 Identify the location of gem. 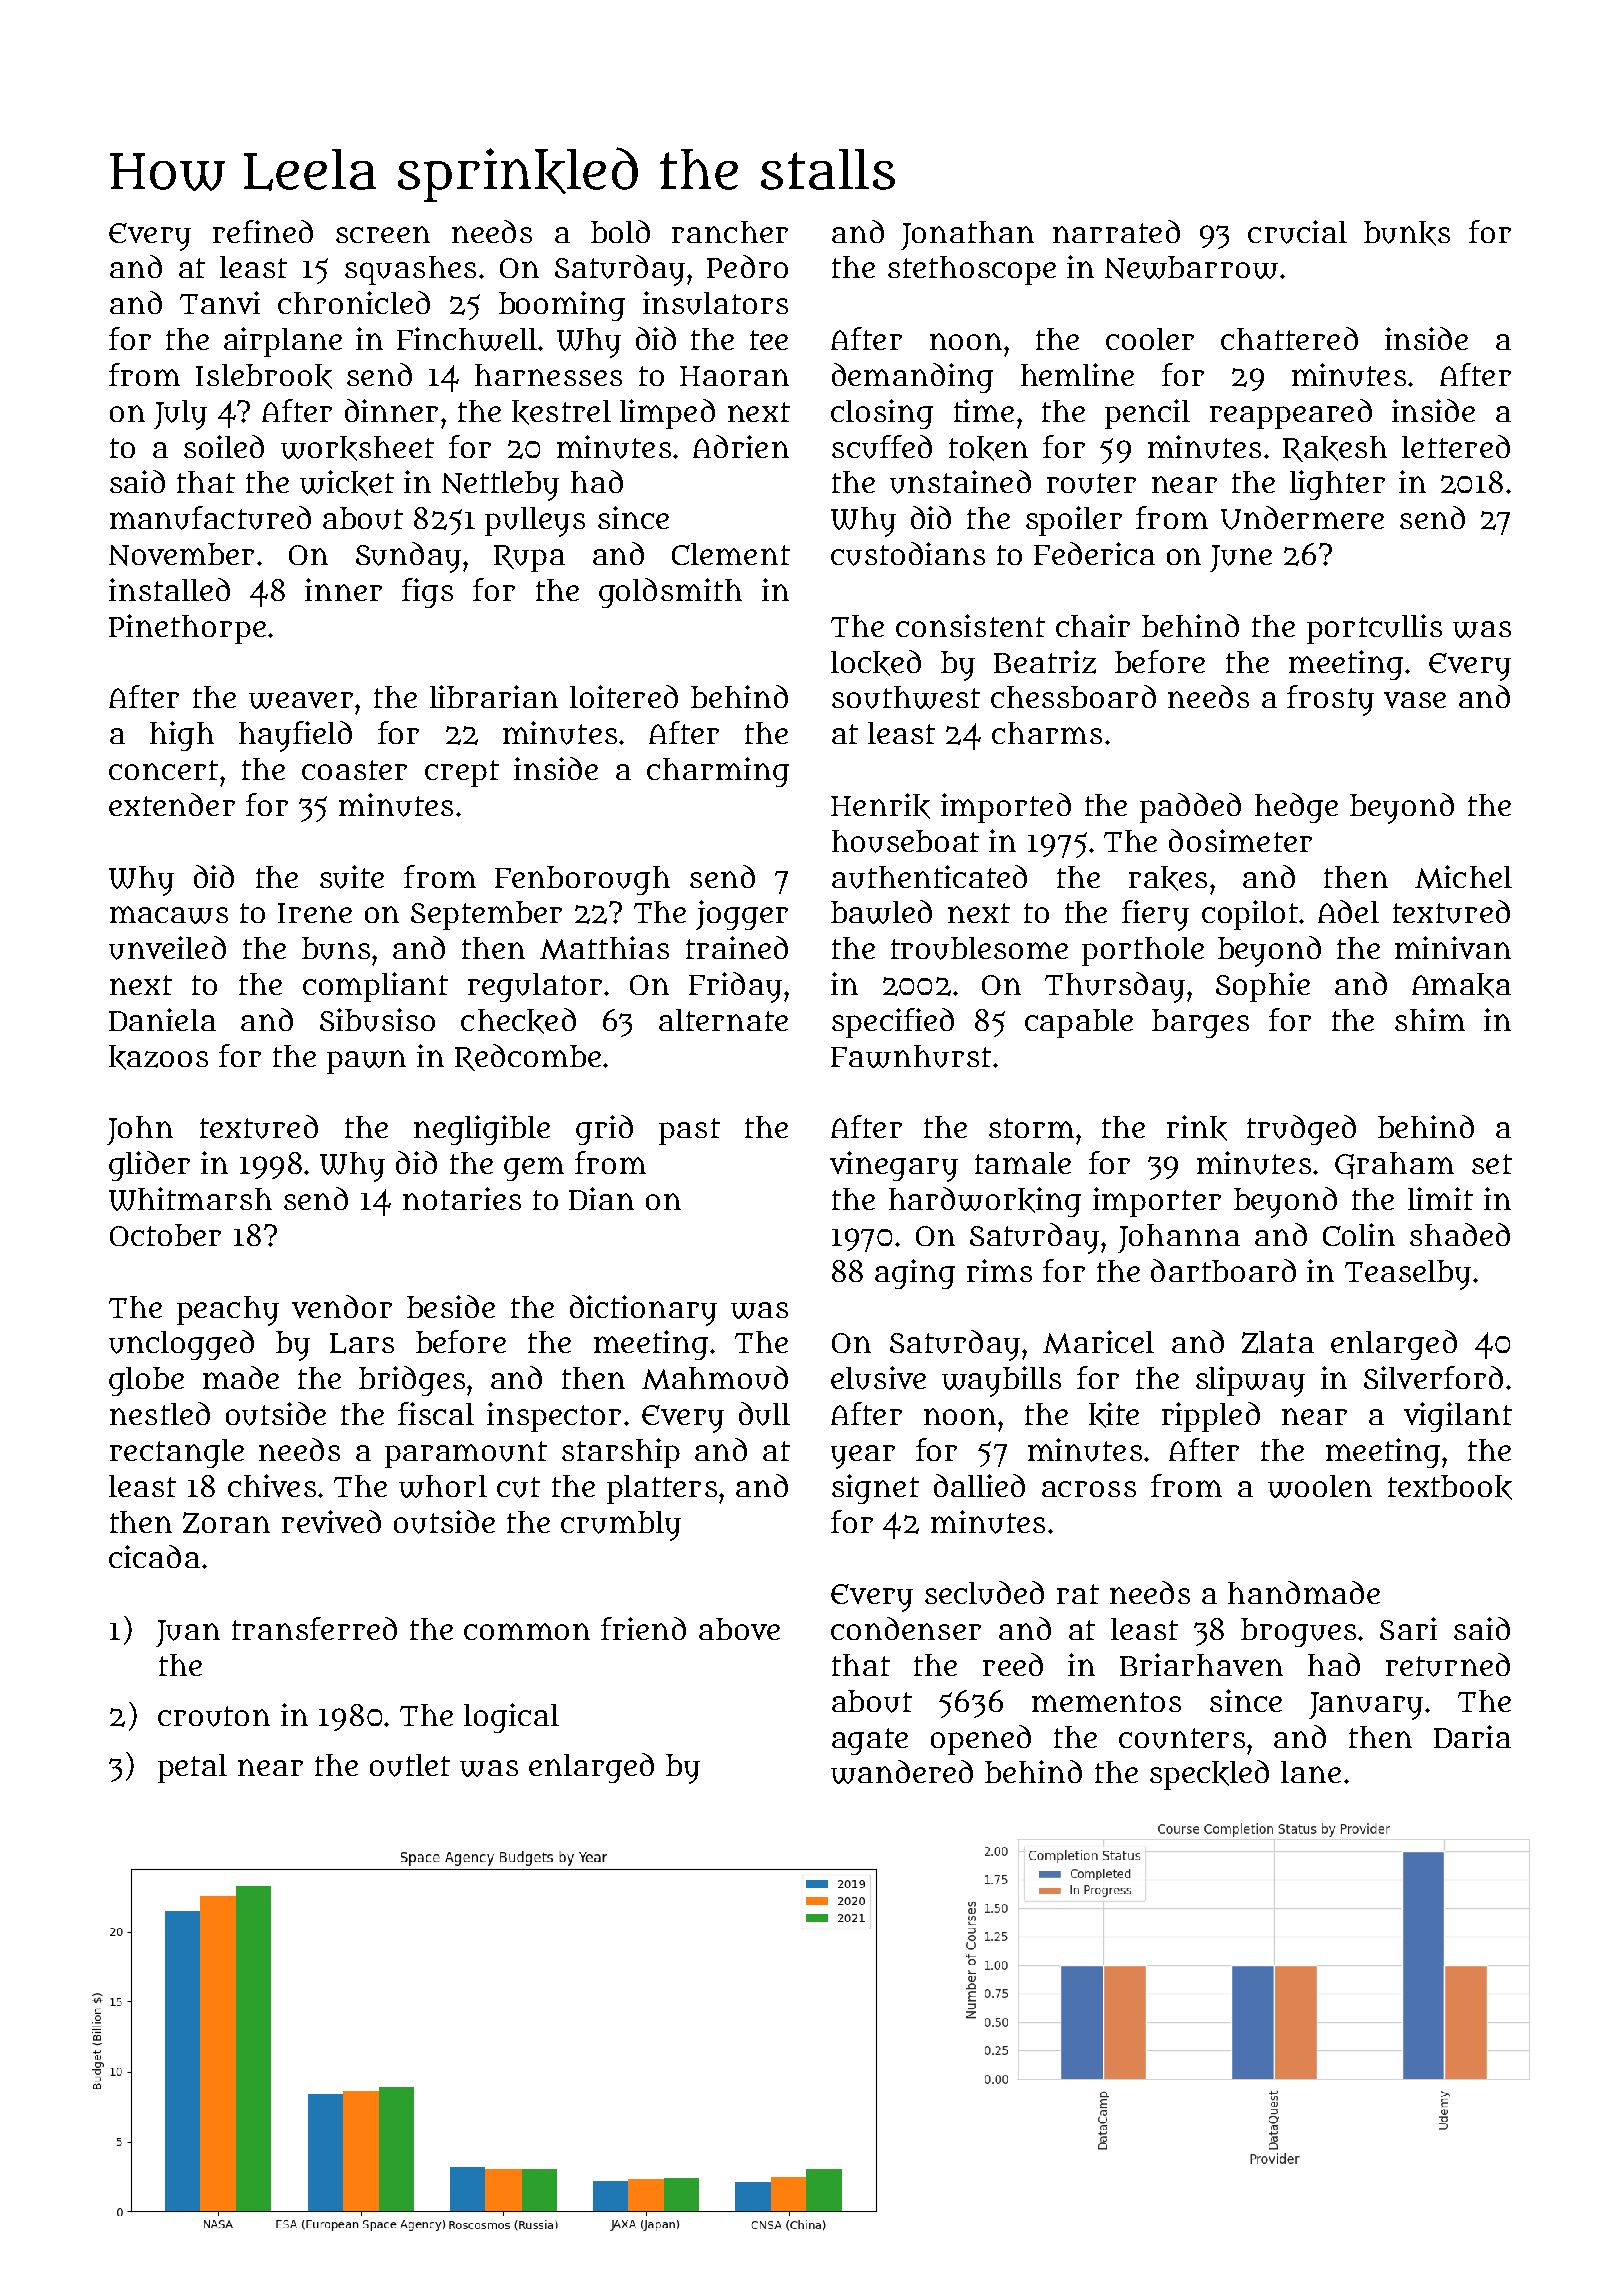
(534, 1169).
